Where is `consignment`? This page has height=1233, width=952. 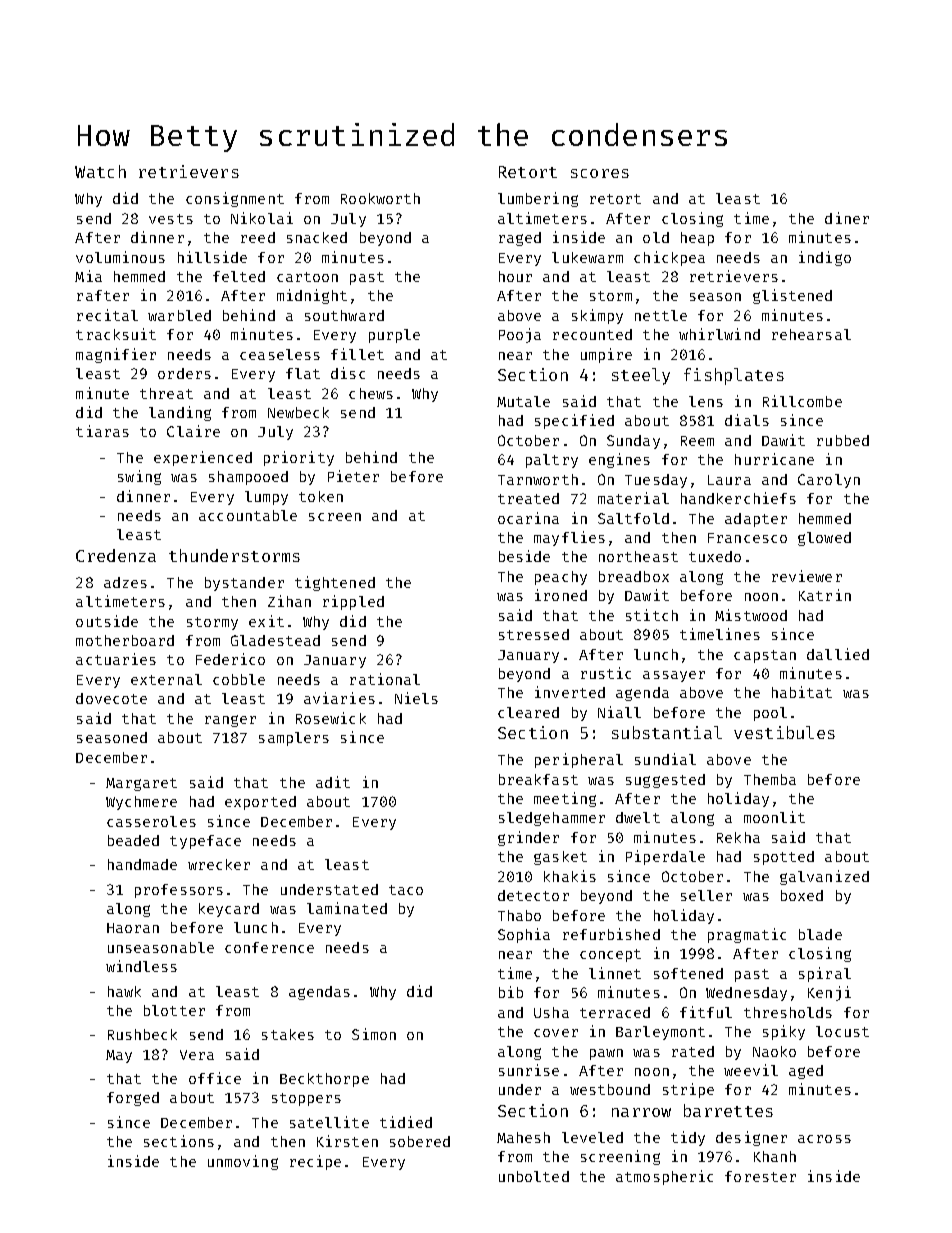
consignment is located at coordinates (235, 199).
